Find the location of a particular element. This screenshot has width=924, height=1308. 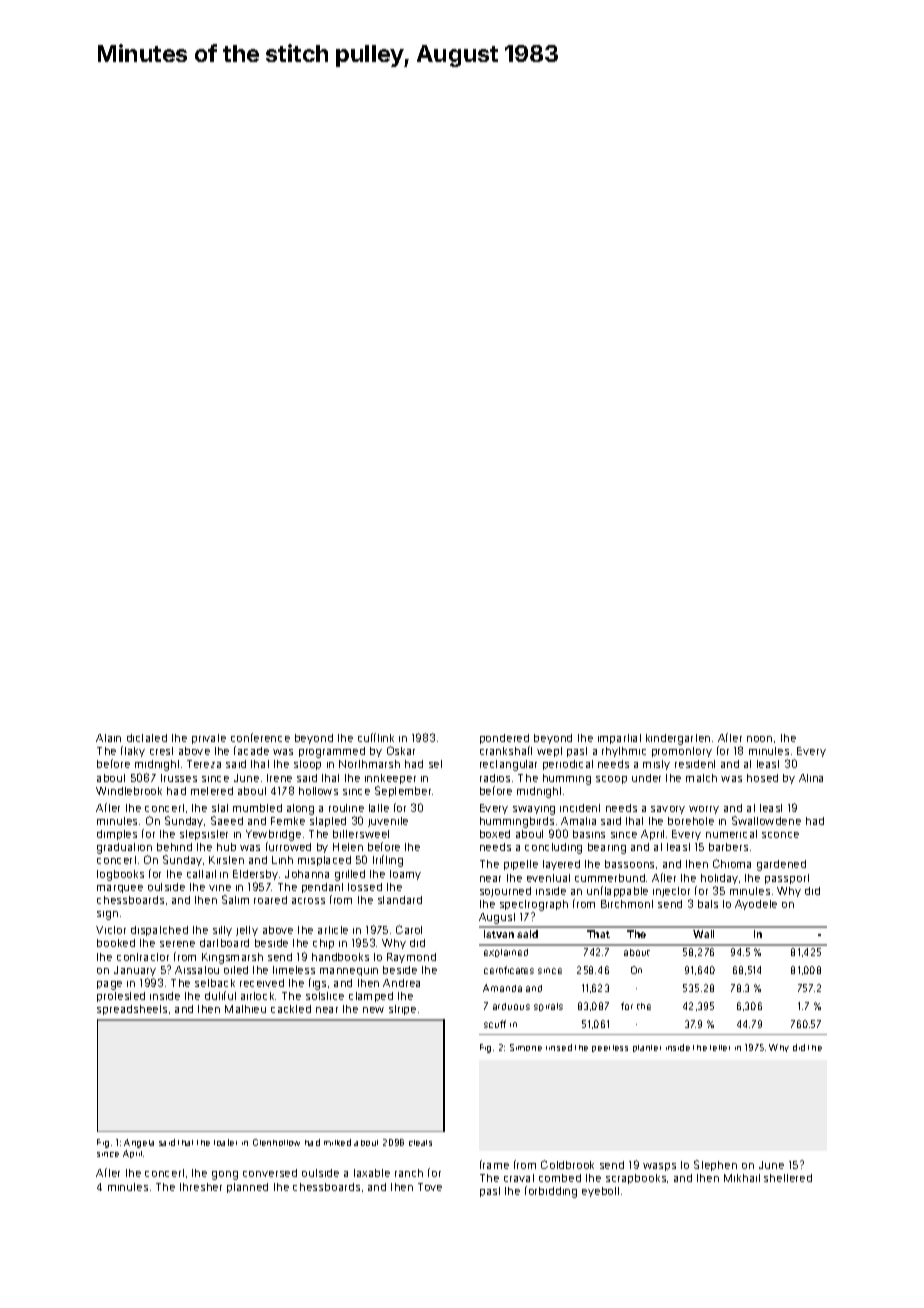

Carol is located at coordinates (409, 929).
